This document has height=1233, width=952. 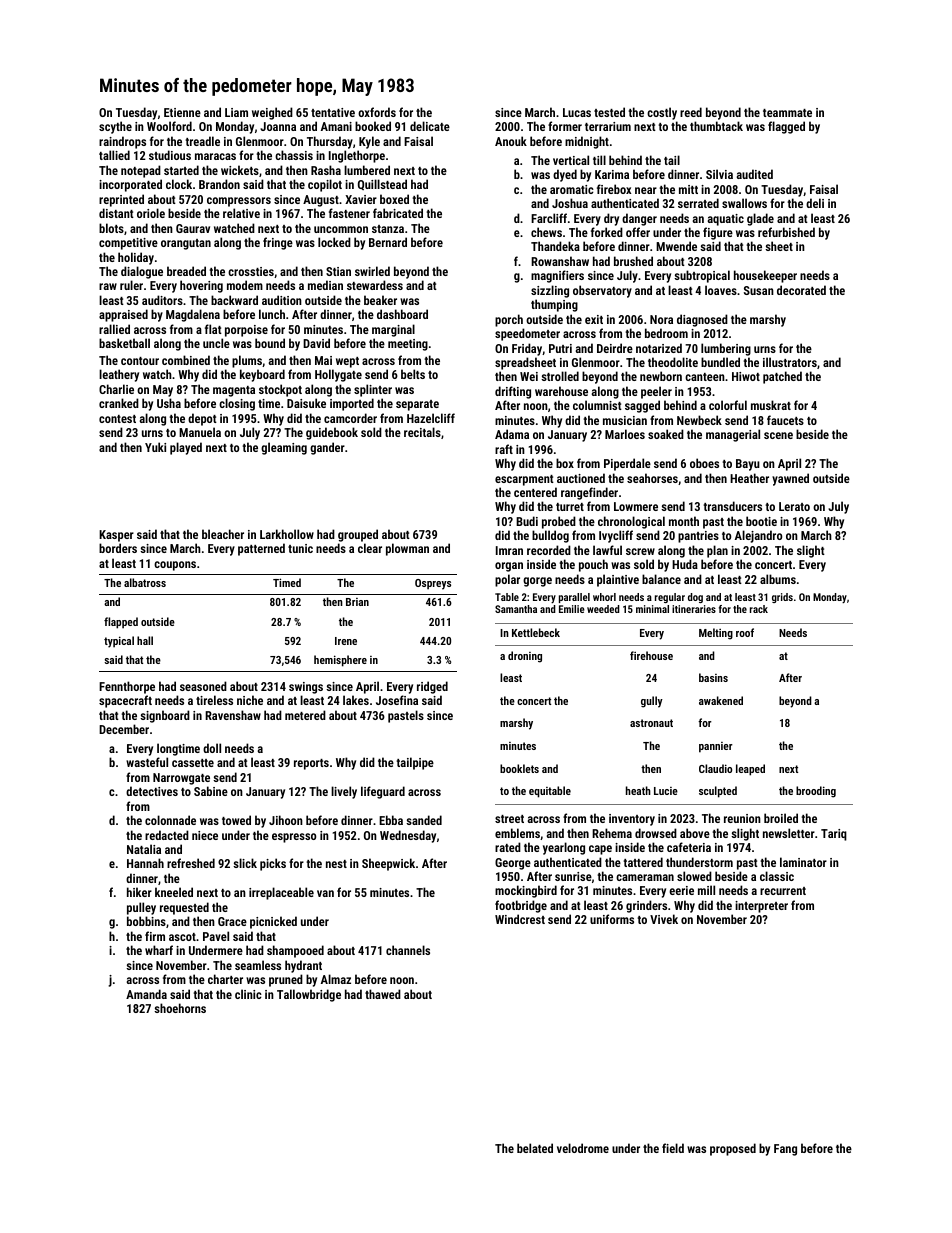 I want to click on Kasper, so click(x=116, y=536).
